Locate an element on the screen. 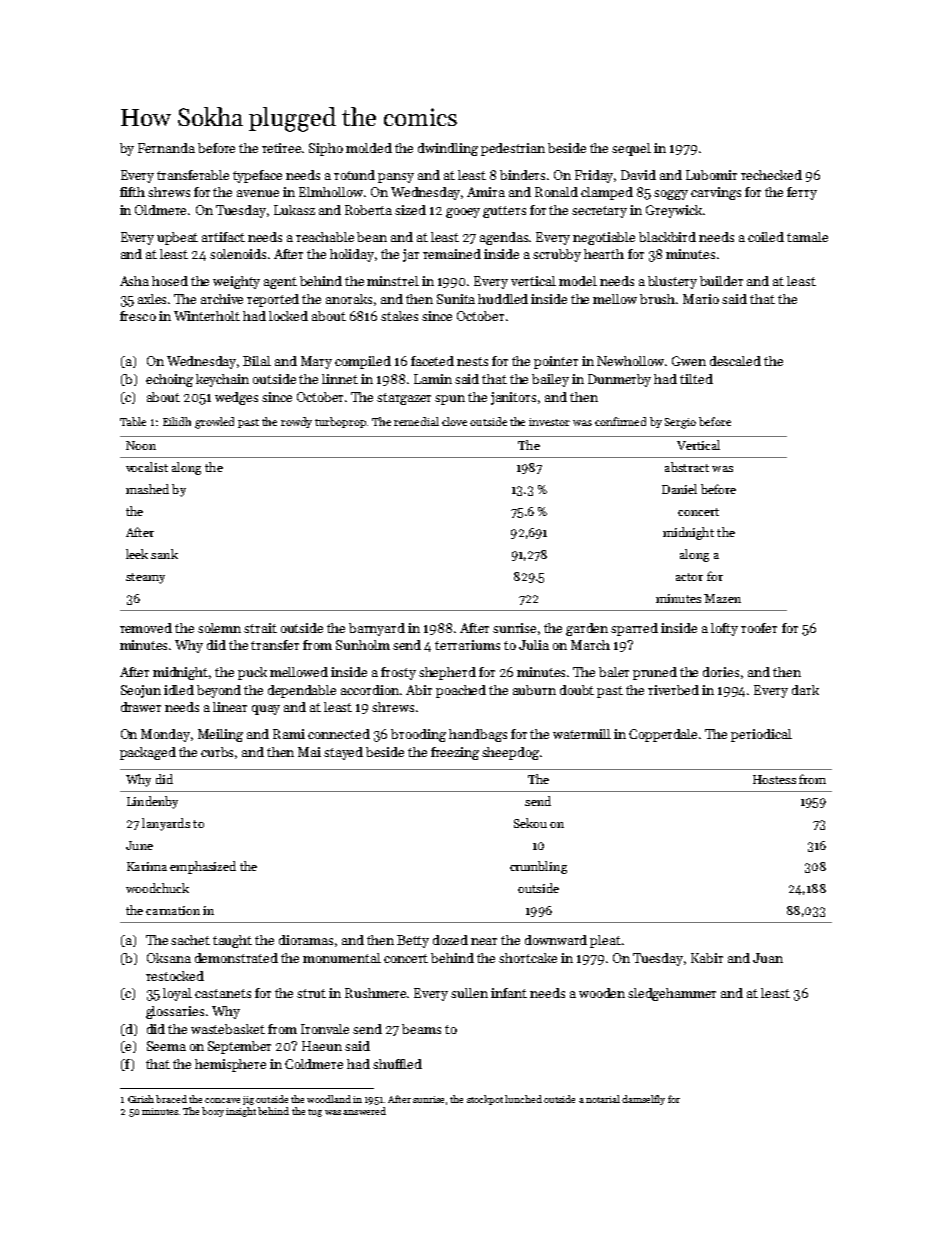  Ironvale is located at coordinates (325, 1029).
